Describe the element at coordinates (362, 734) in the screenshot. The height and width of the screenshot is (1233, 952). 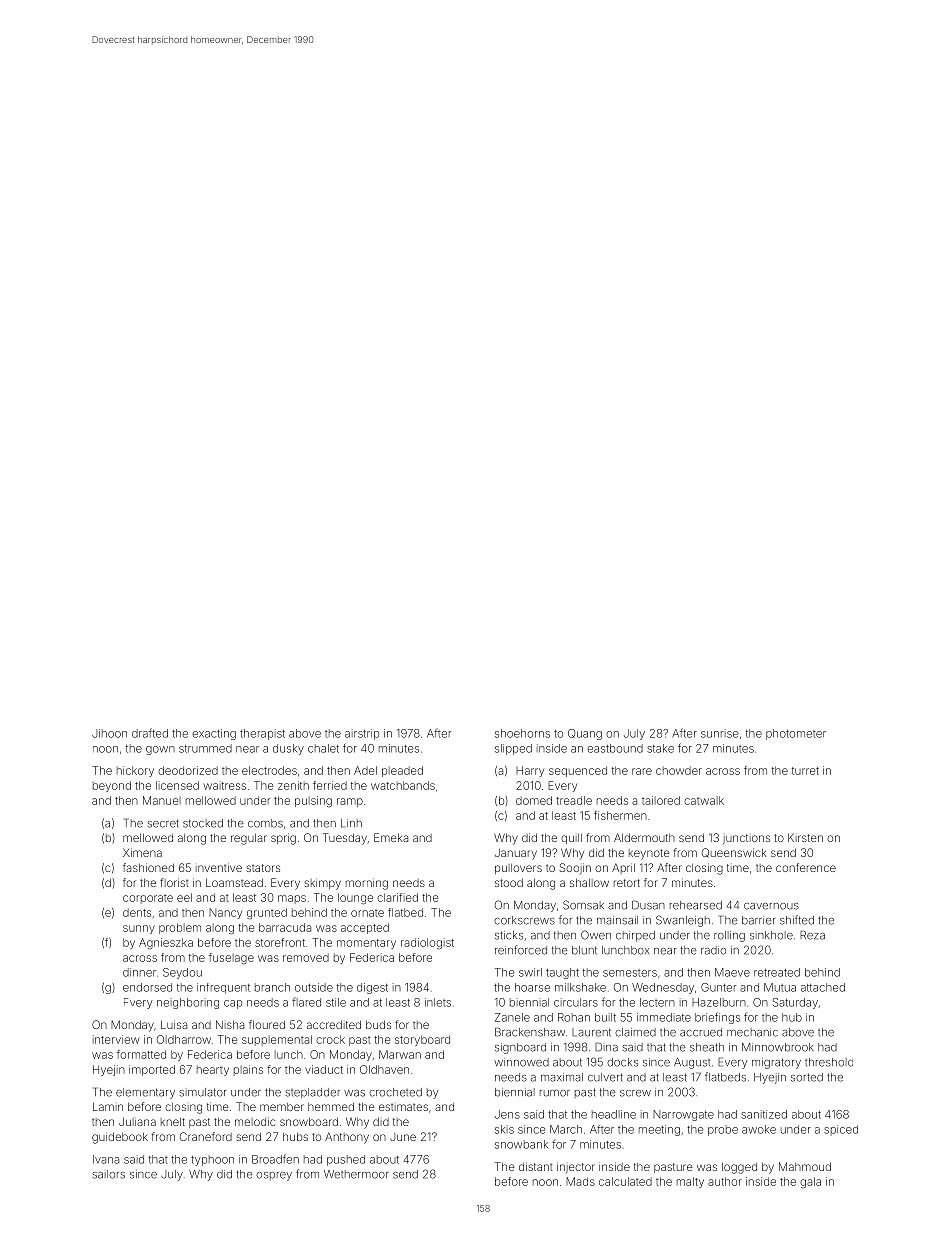
I see `airstrip` at that location.
